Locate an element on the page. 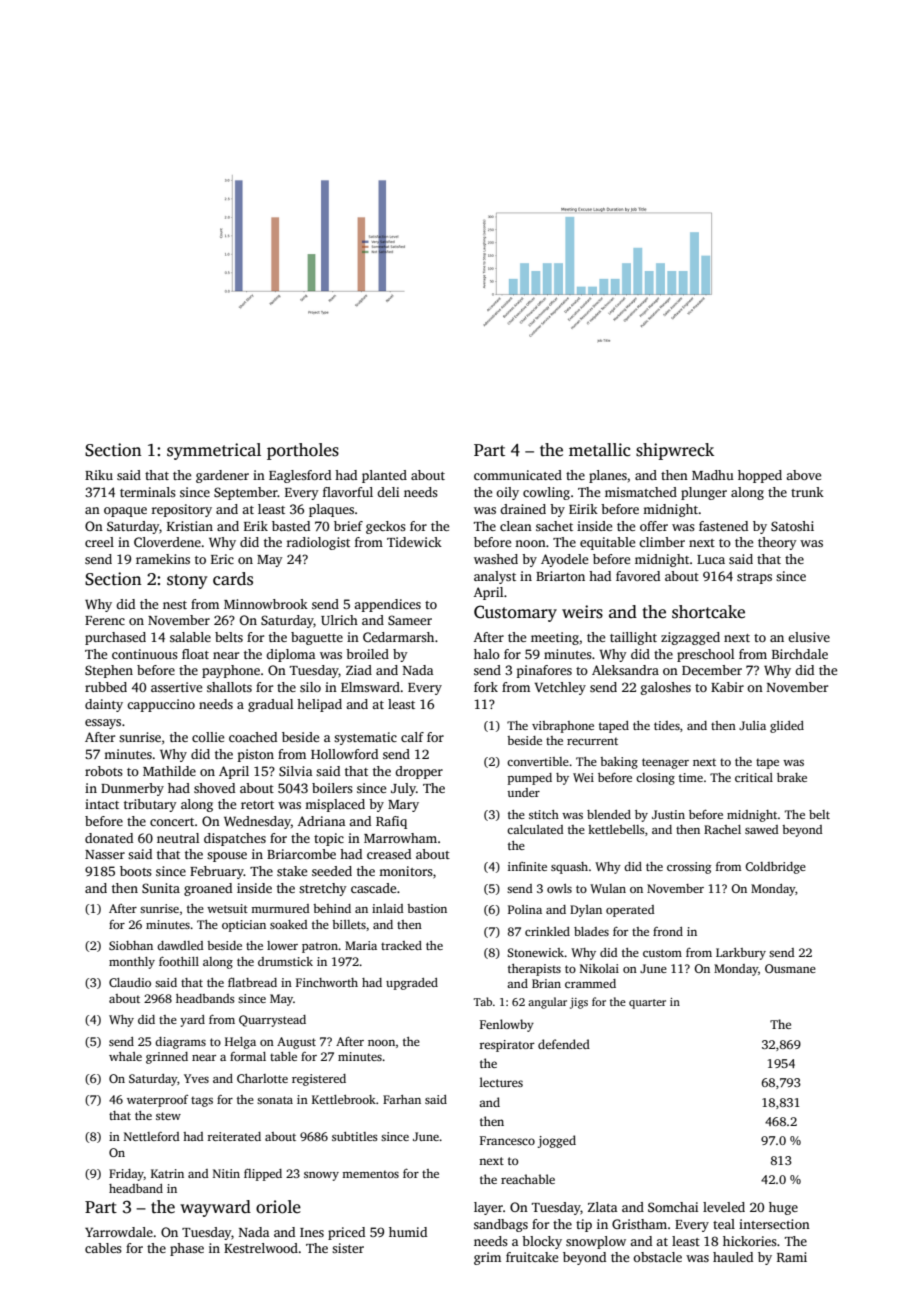 The width and height of the document is (924, 1308). whale is located at coordinates (125, 1056).
